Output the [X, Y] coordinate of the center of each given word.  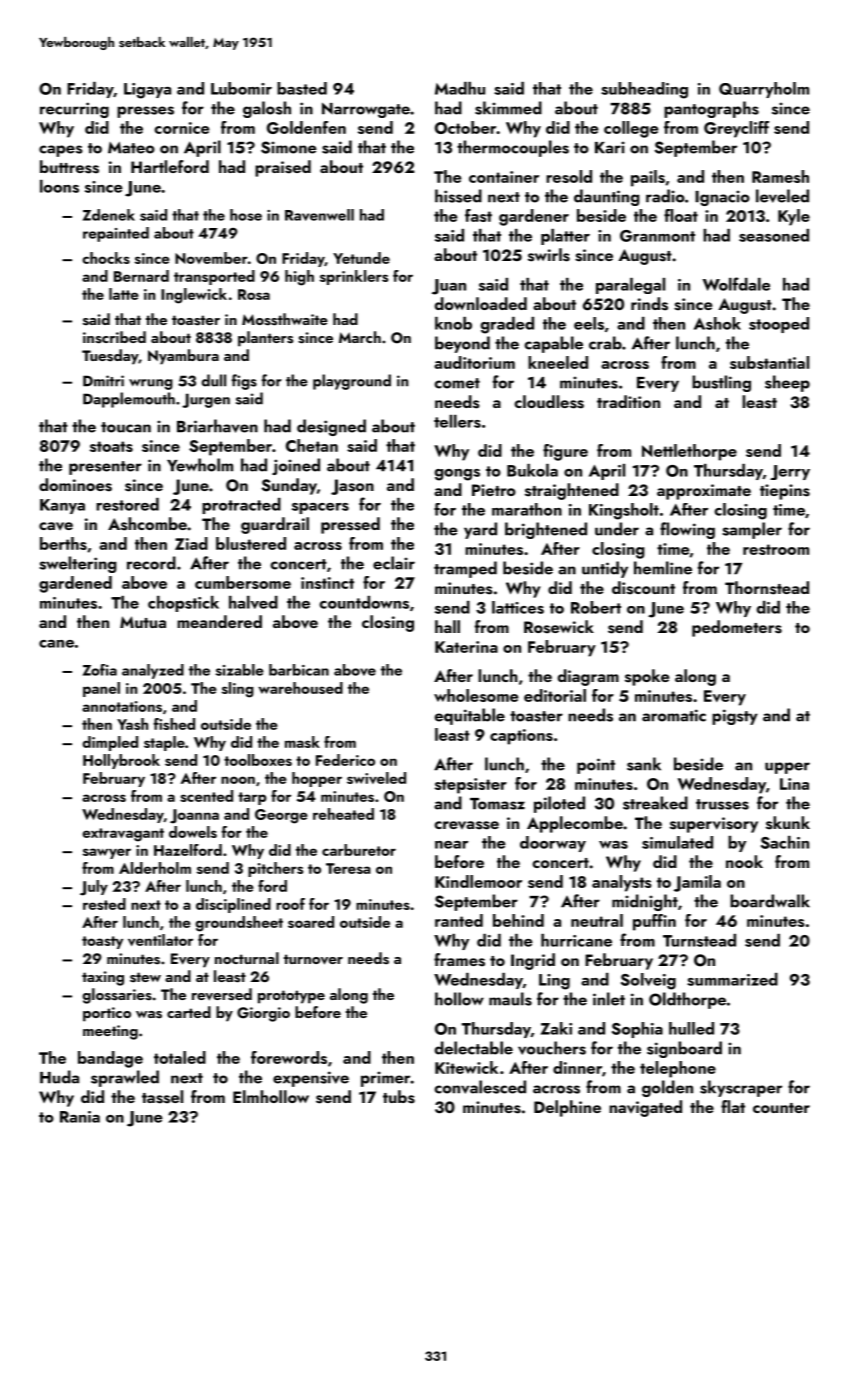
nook [744, 861]
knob [453, 323]
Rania [80, 1117]
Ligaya [147, 91]
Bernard [141, 276]
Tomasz [497, 804]
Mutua [143, 622]
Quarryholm [764, 90]
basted [302, 88]
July [94, 888]
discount [643, 588]
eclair [394, 563]
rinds [649, 304]
